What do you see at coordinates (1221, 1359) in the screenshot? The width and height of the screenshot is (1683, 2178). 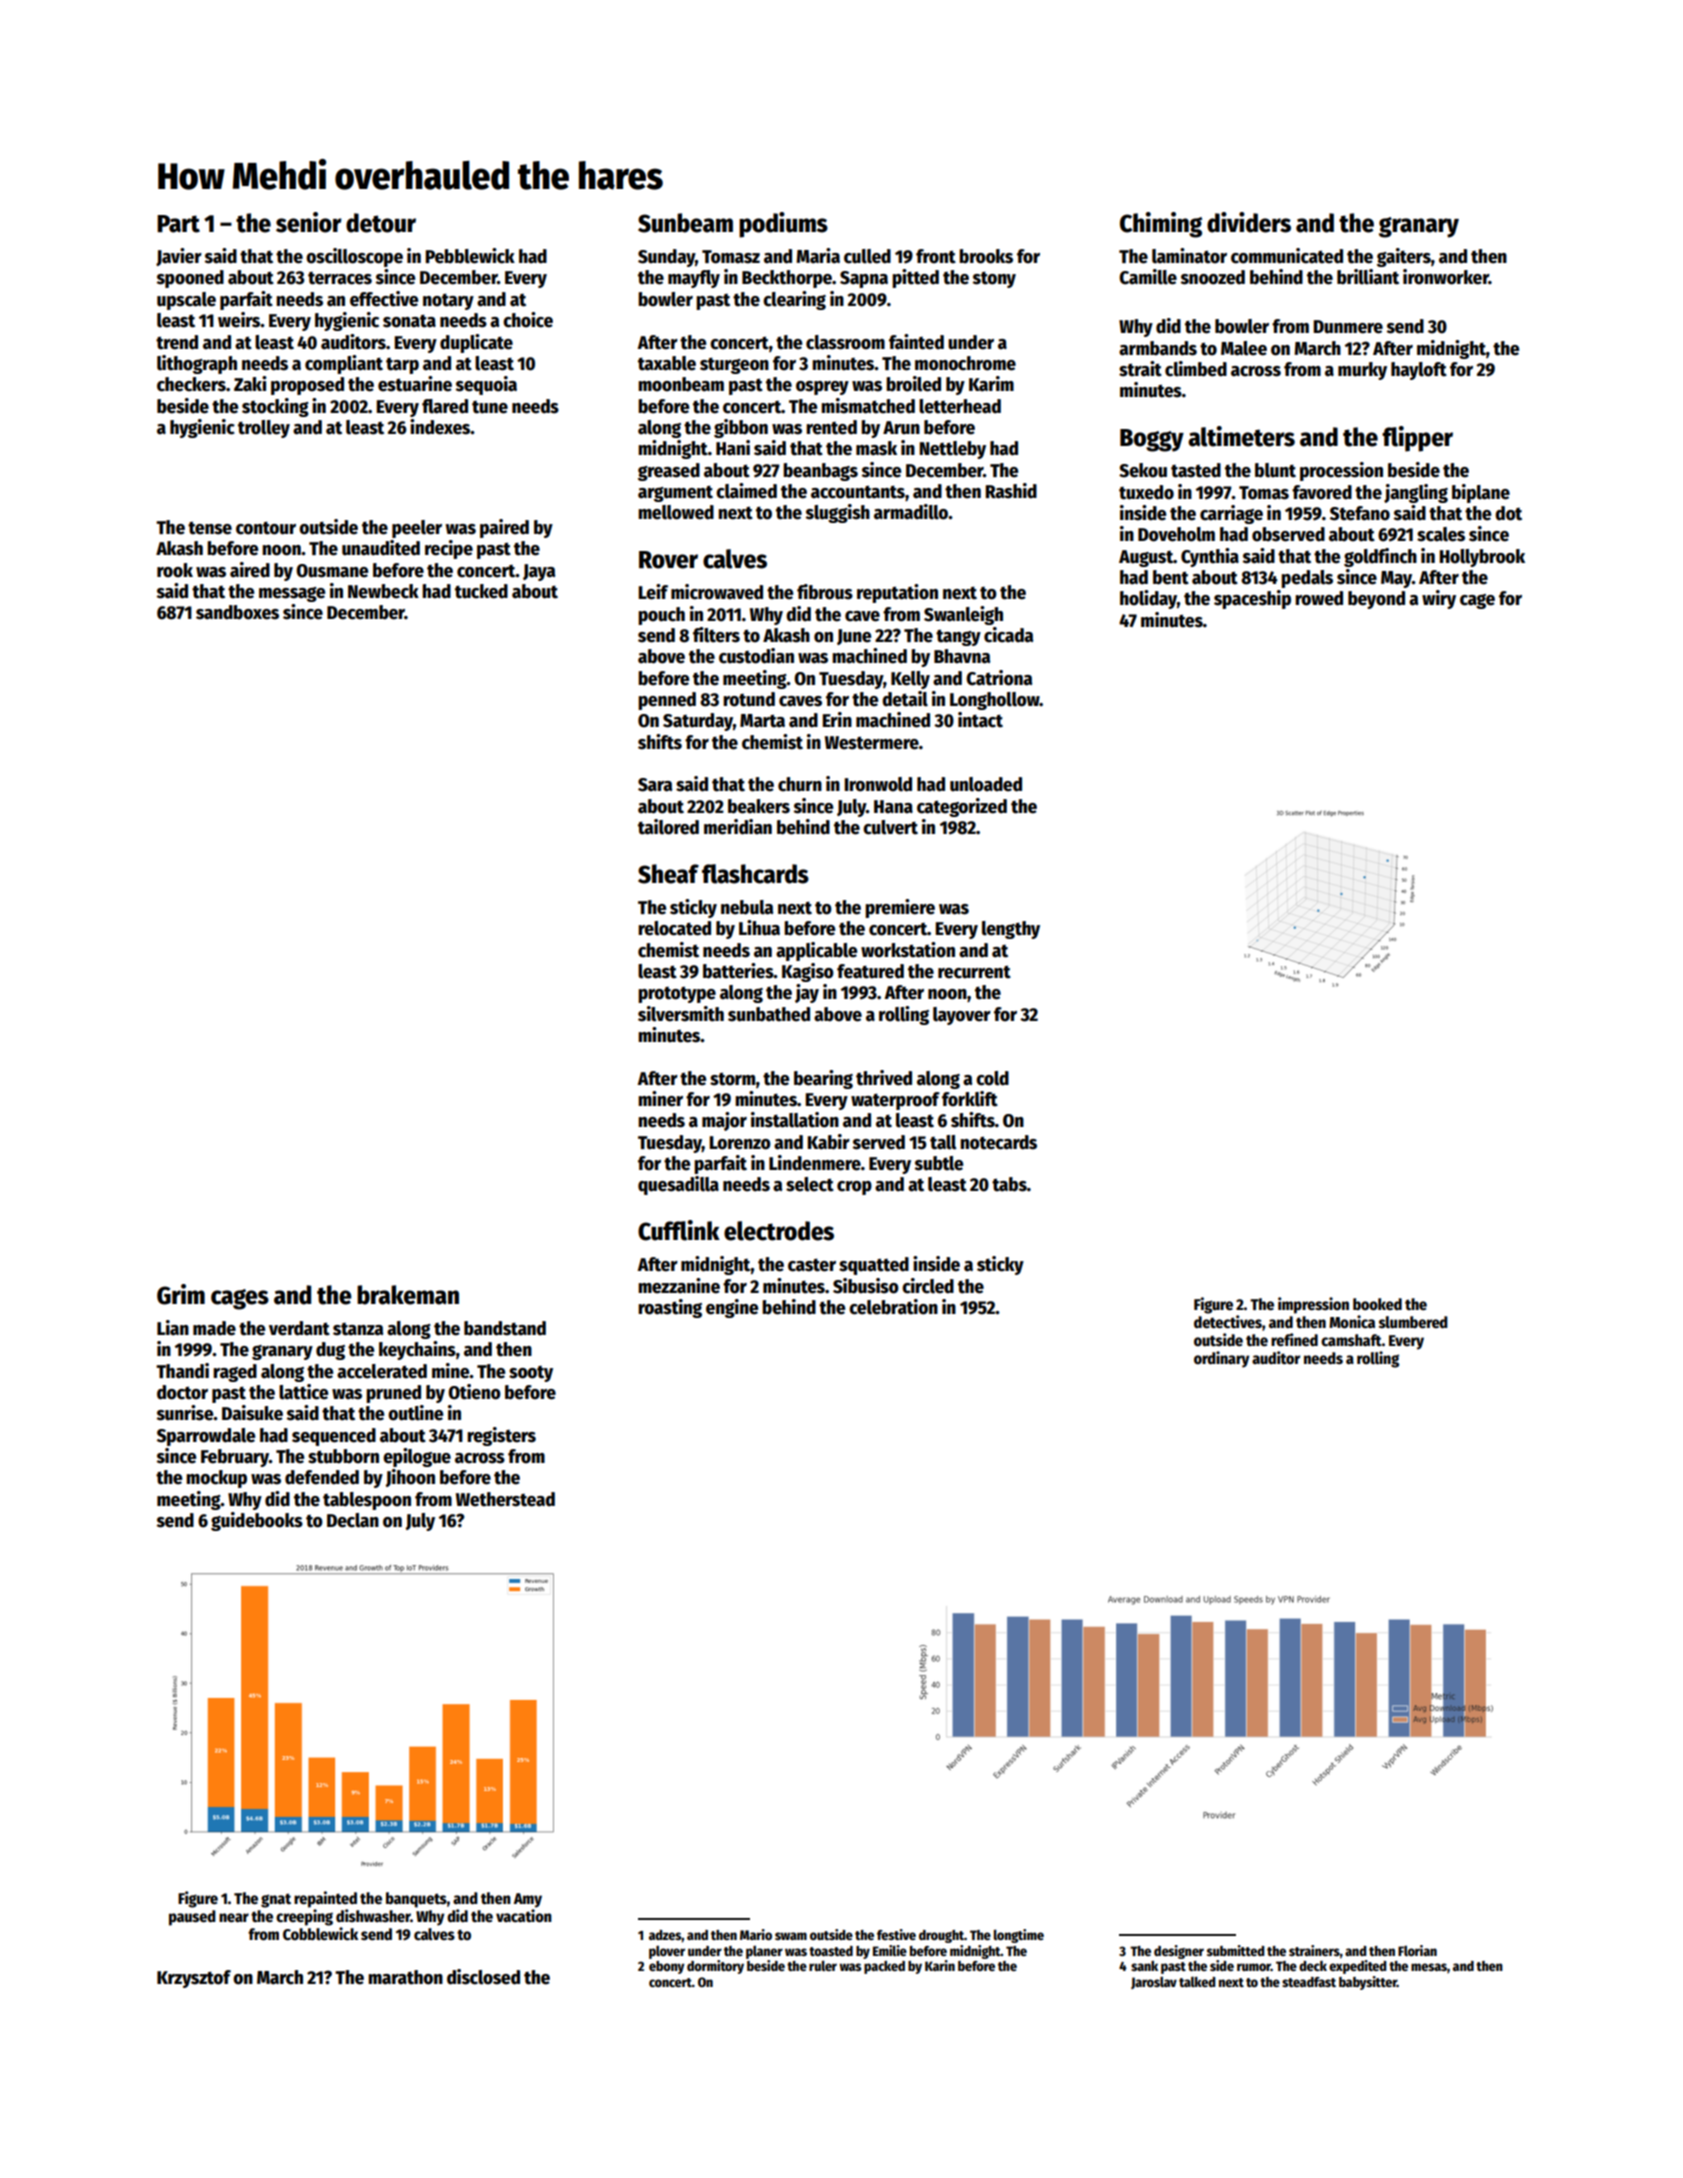 I see `ordinary` at bounding box center [1221, 1359].
